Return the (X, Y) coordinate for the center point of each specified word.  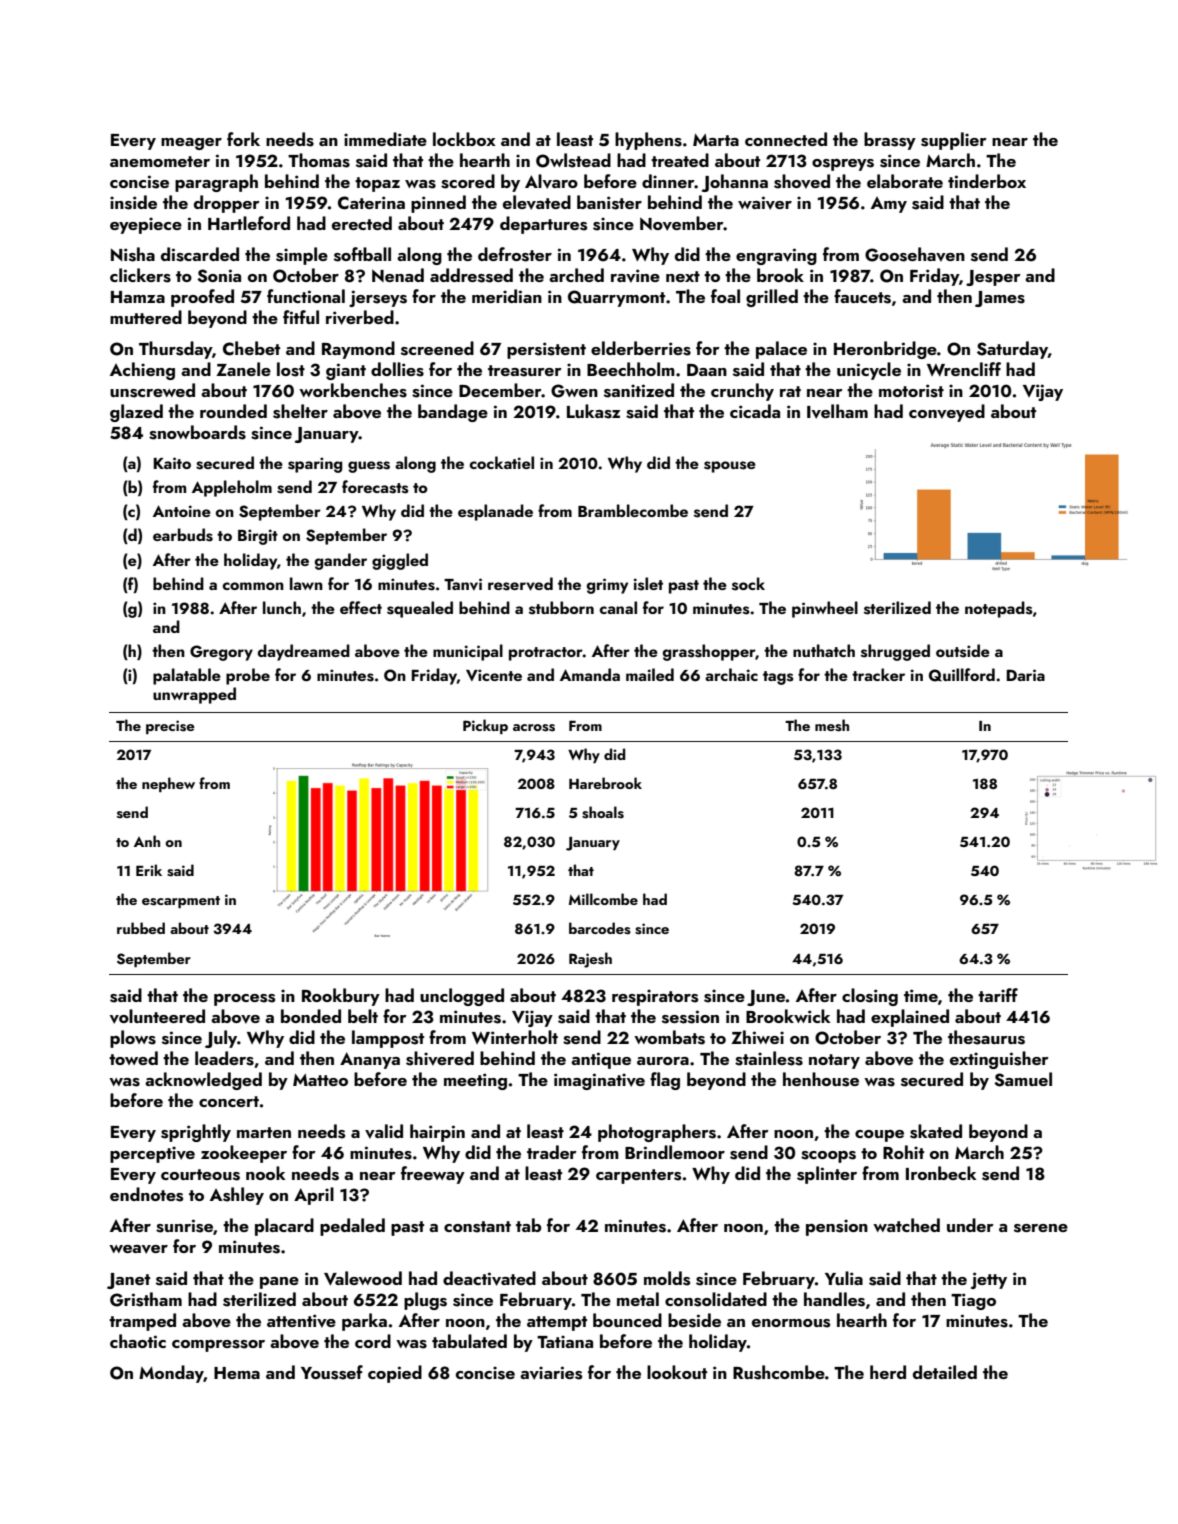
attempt (557, 1323)
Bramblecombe (633, 510)
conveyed (947, 413)
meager (191, 144)
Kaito (172, 463)
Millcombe (603, 899)
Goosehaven (915, 254)
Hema (237, 1373)
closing (870, 997)
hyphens (648, 141)
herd (888, 1372)
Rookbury (341, 997)
